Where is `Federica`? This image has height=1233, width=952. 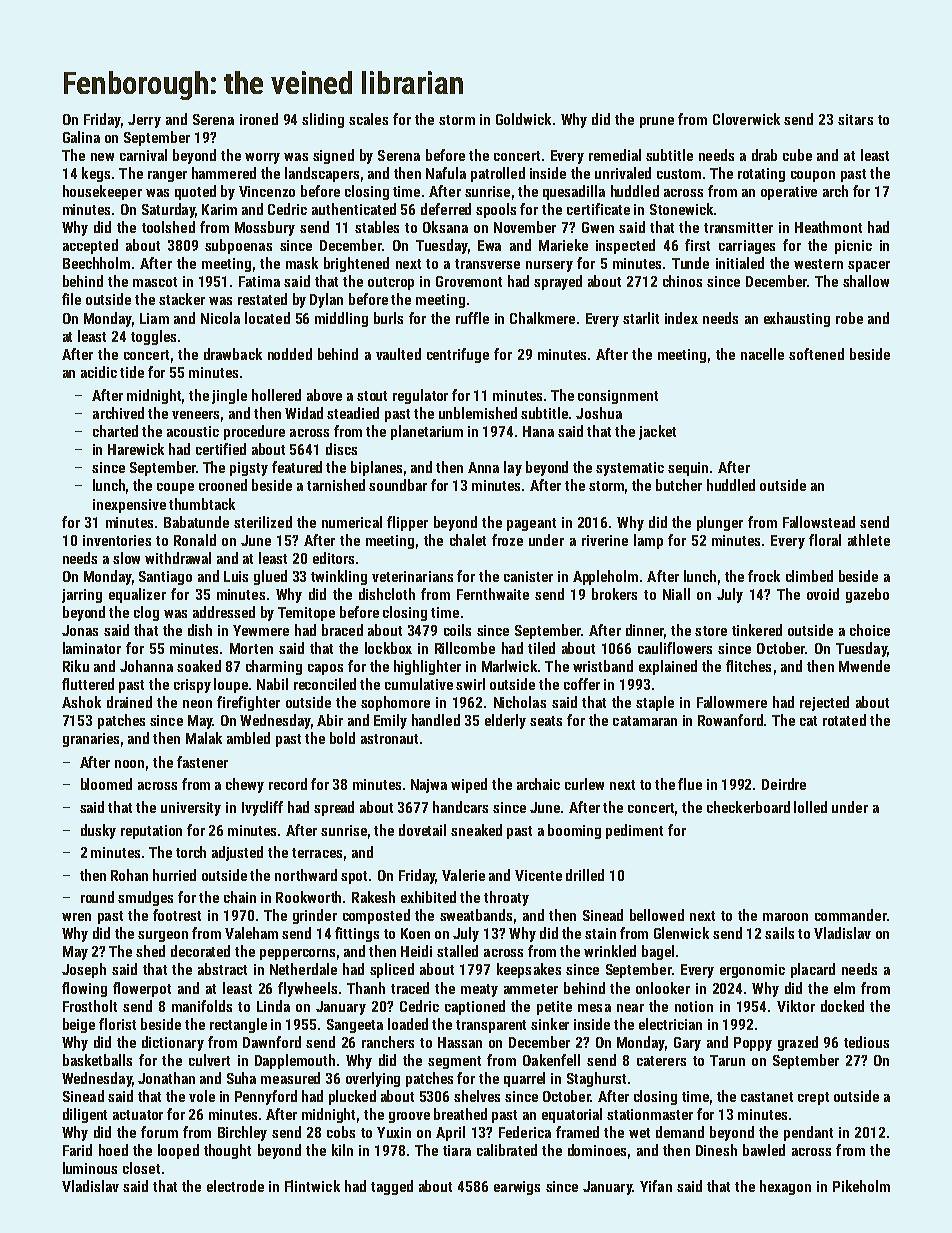 Federica is located at coordinates (525, 1132).
